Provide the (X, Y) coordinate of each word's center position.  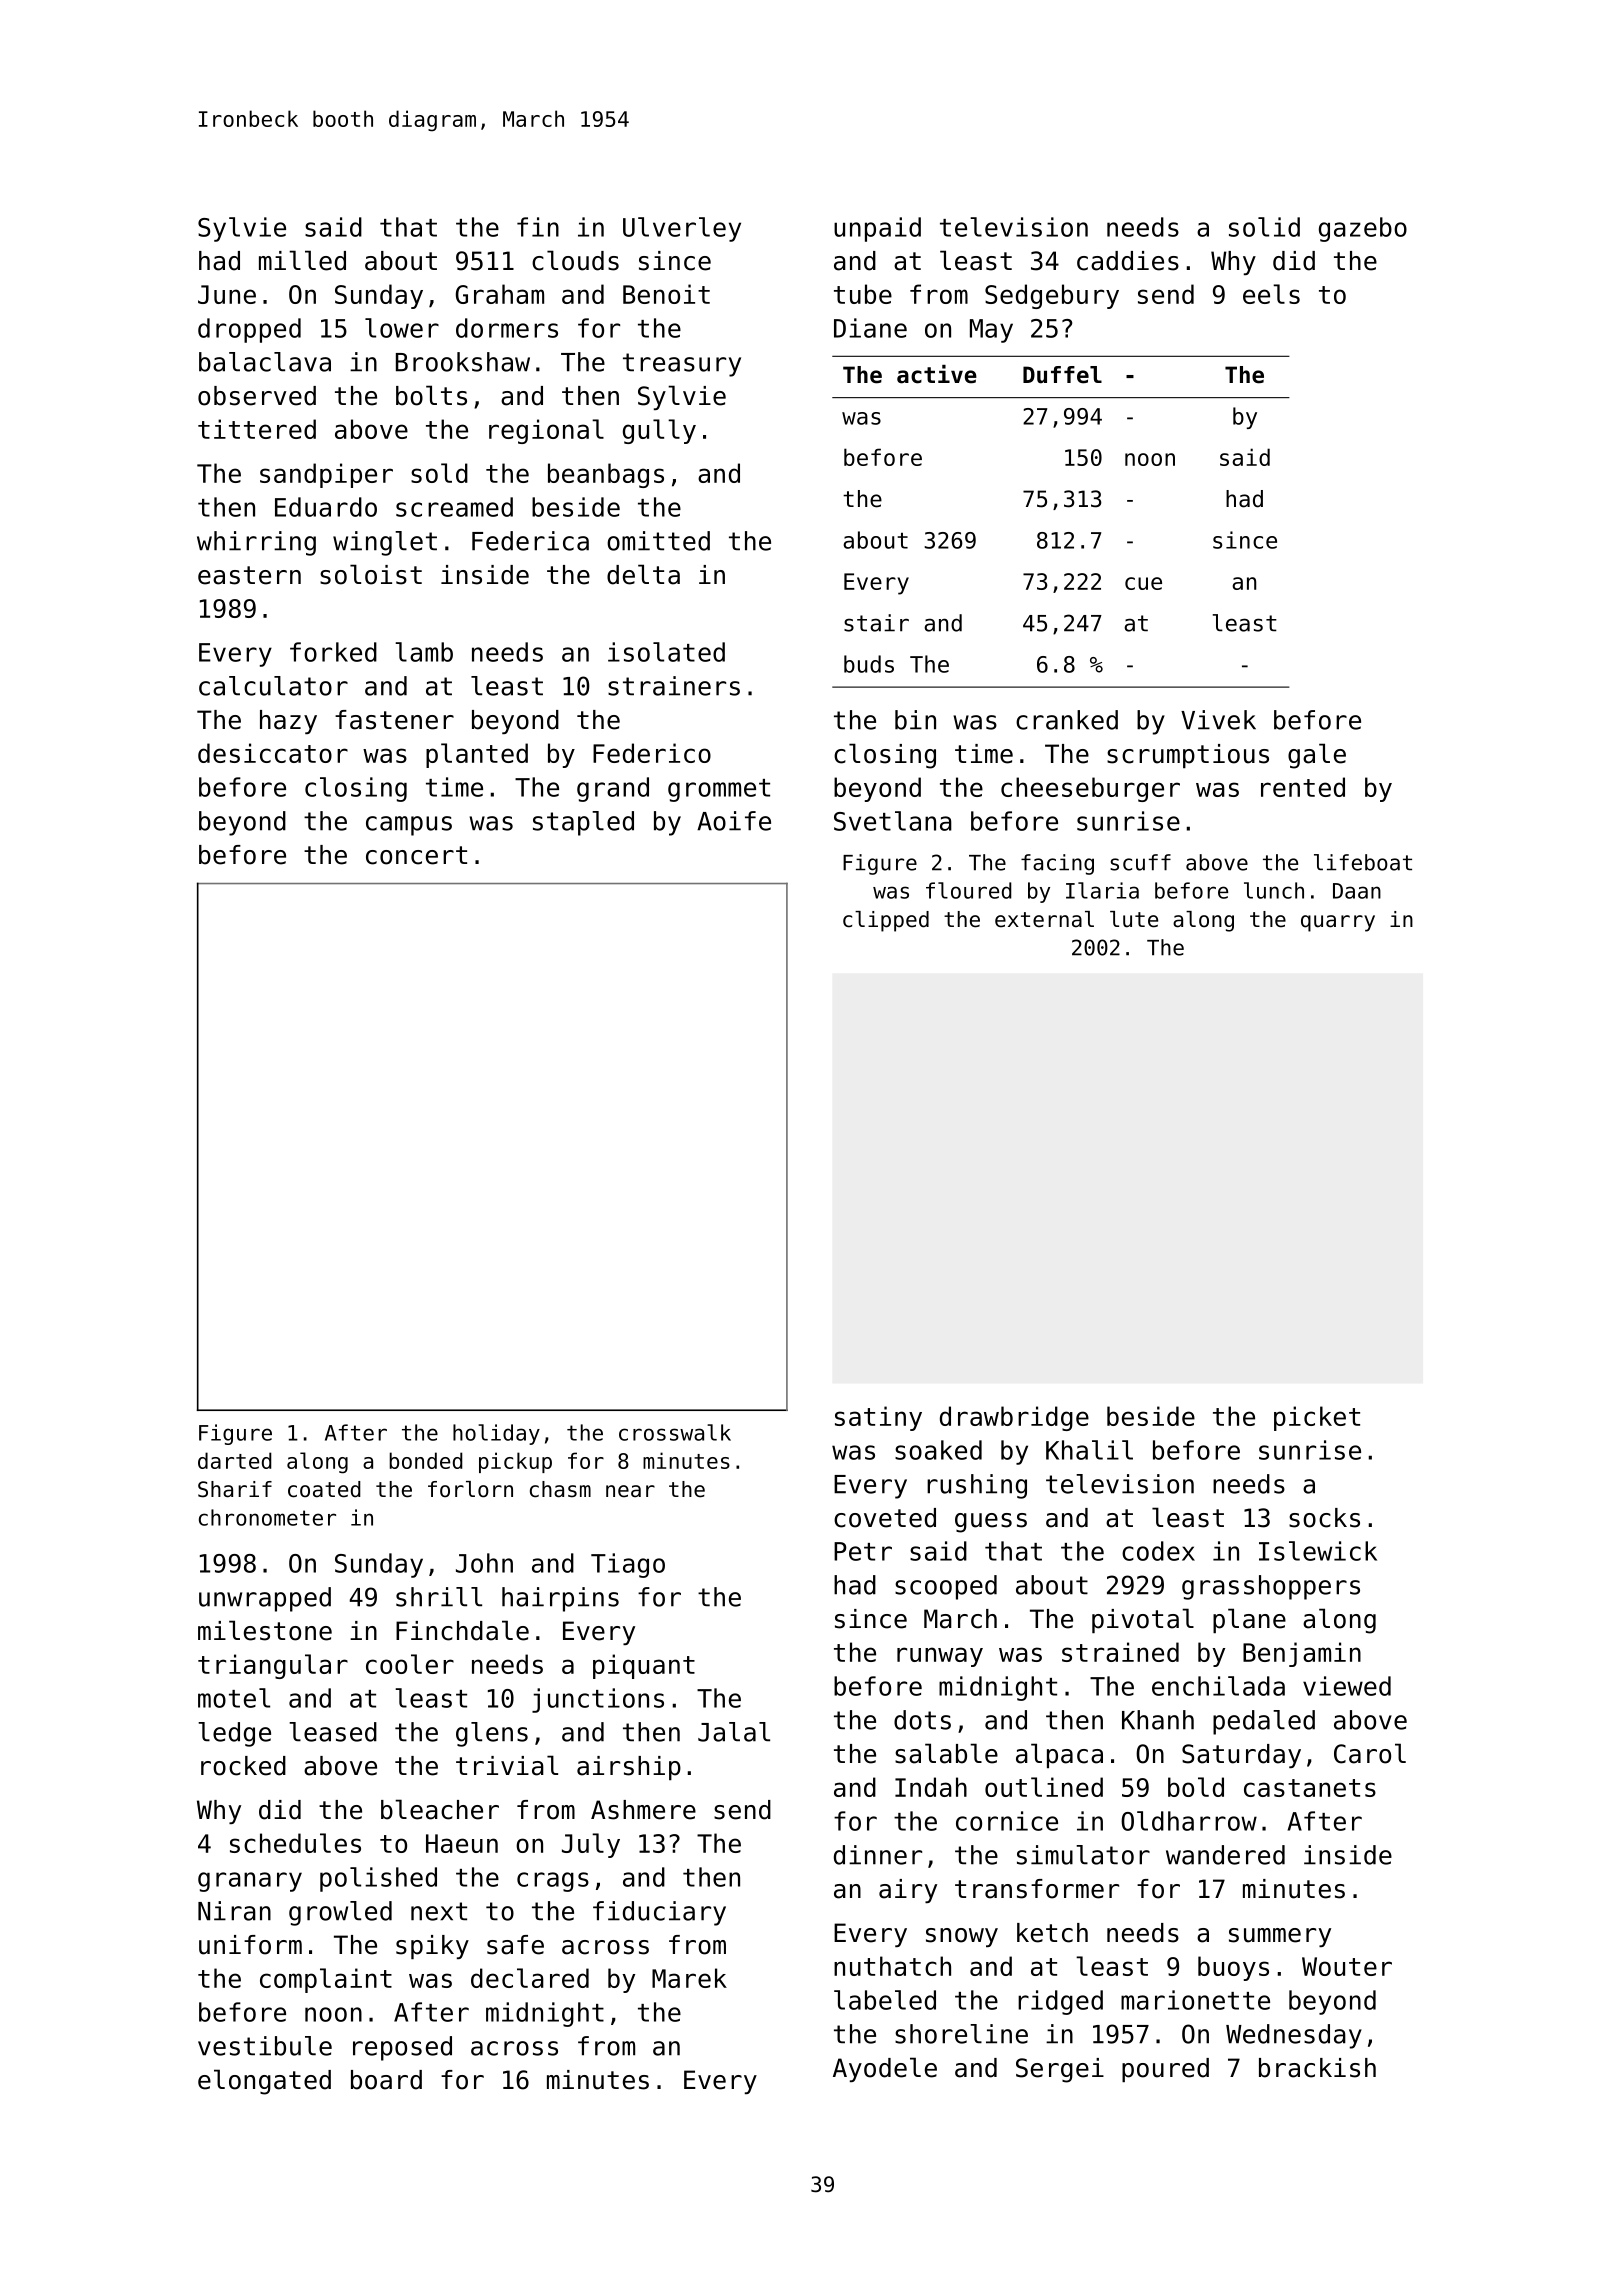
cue (1143, 583)
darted (235, 1460)
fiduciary (659, 1913)
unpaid (877, 229)
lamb (424, 652)
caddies (1128, 261)
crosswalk (675, 1432)
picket (1317, 1418)
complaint (326, 1980)
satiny (878, 1418)
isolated (666, 652)
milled (302, 260)
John (484, 1563)
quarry (1338, 923)
